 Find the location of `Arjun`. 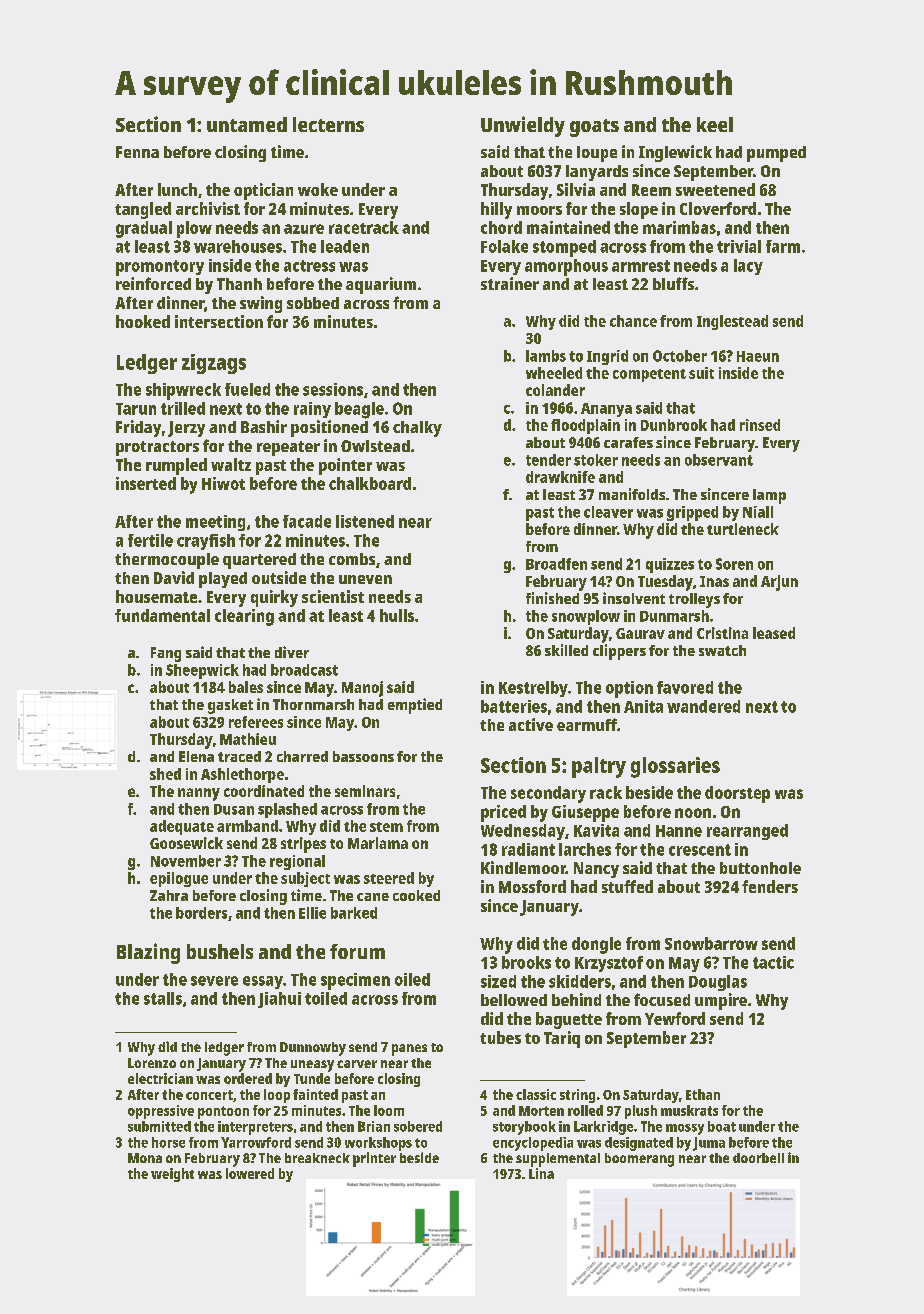

Arjun is located at coordinates (779, 583).
